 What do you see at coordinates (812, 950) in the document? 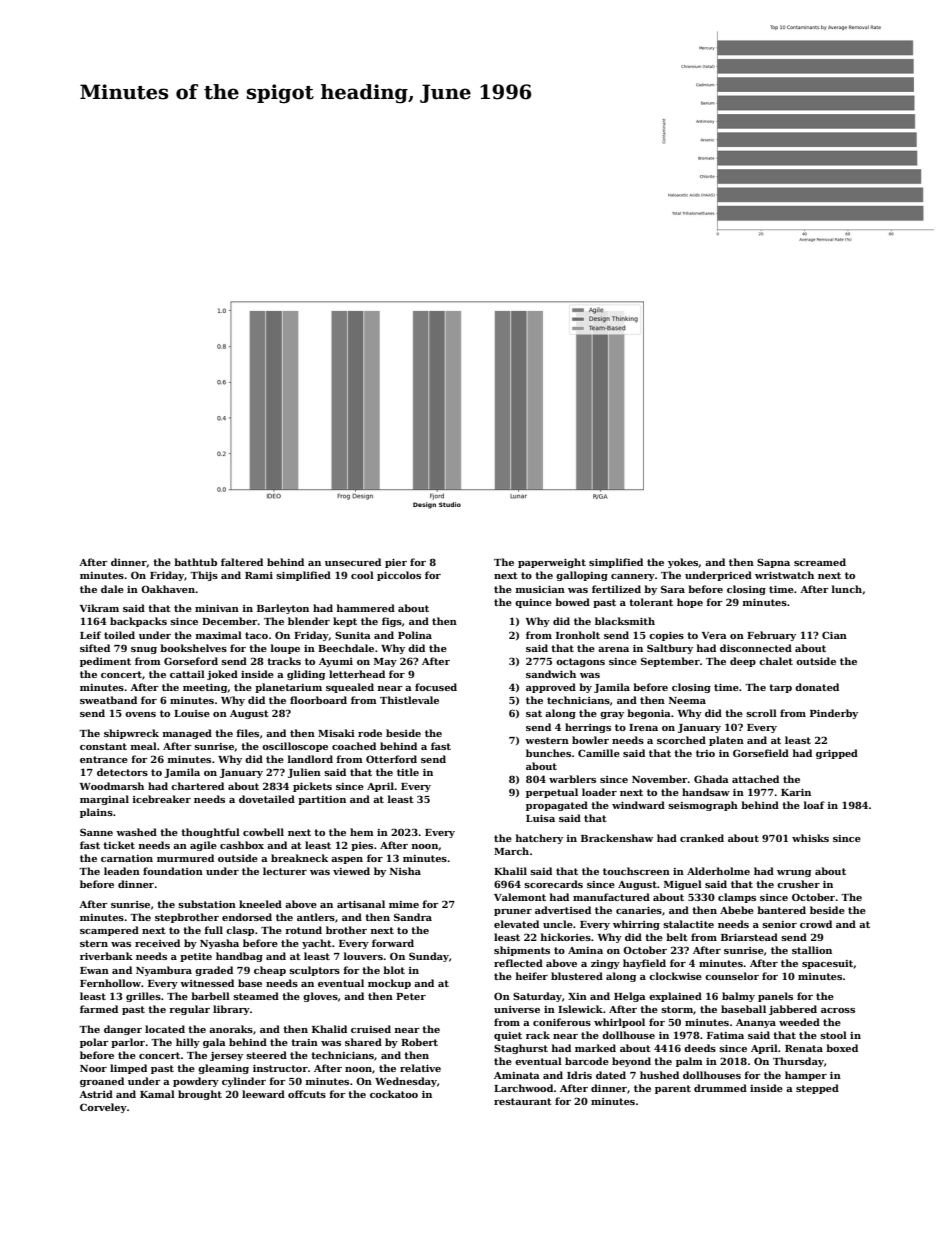
I see `stallion` at bounding box center [812, 950].
